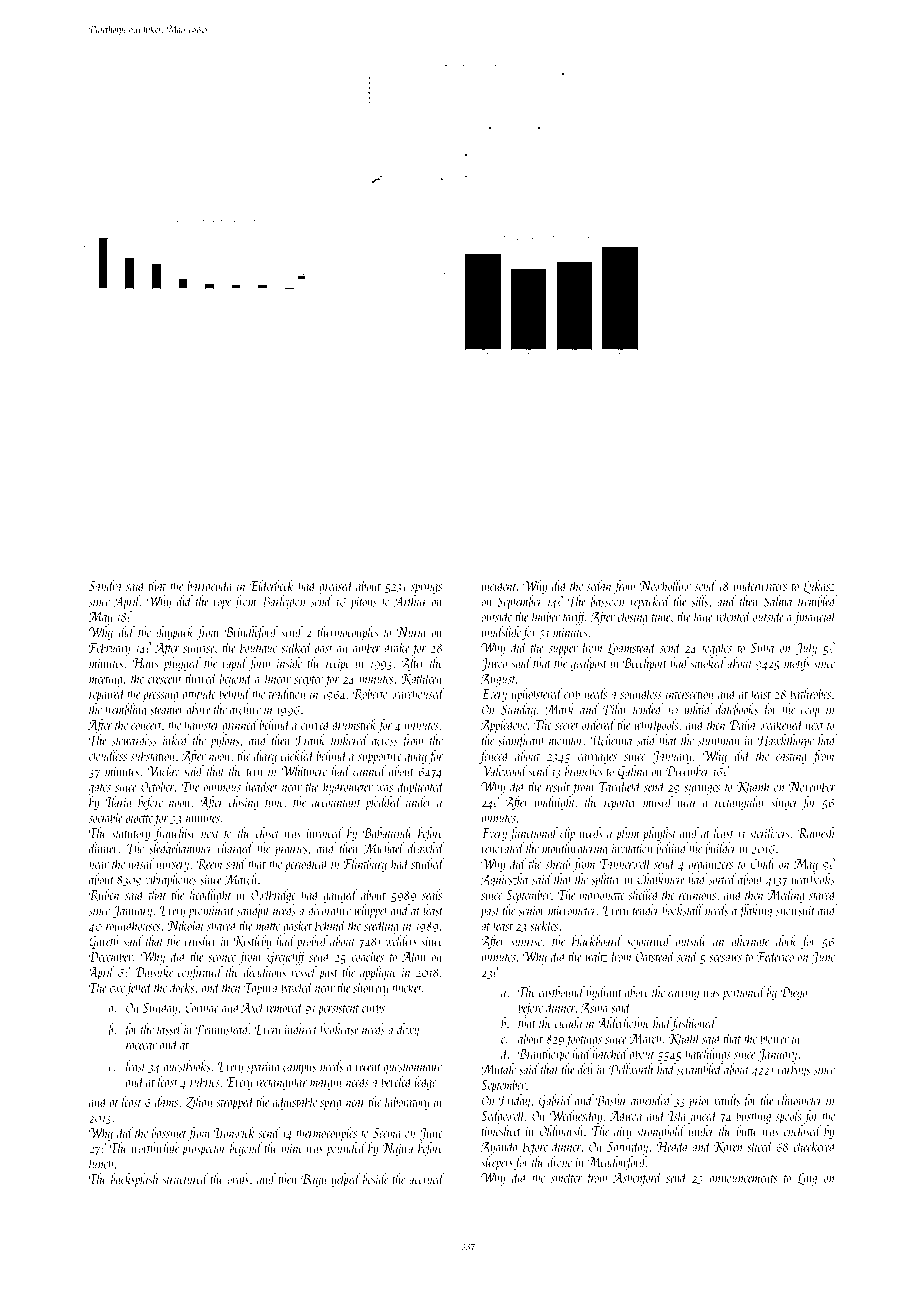  What do you see at coordinates (105, 585) in the document?
I see `Sandra` at bounding box center [105, 585].
